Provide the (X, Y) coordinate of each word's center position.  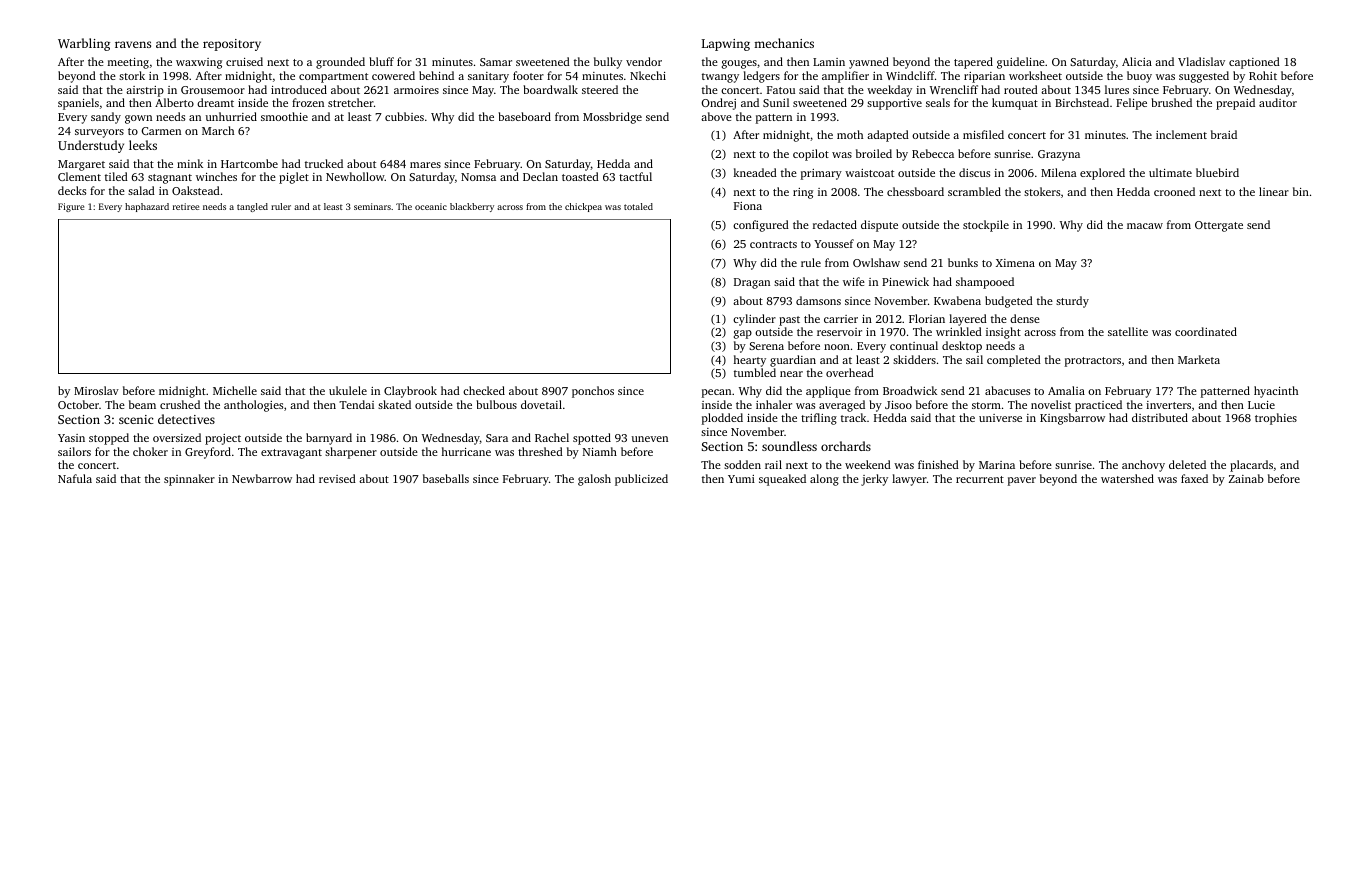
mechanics (784, 43)
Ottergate (1219, 226)
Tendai (356, 404)
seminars (372, 206)
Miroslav (96, 390)
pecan (716, 393)
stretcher (351, 102)
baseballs (446, 478)
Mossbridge (612, 118)
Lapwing (726, 45)
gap (743, 334)
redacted (835, 224)
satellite (1128, 331)
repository (232, 45)
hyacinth (1276, 392)
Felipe (1131, 104)
